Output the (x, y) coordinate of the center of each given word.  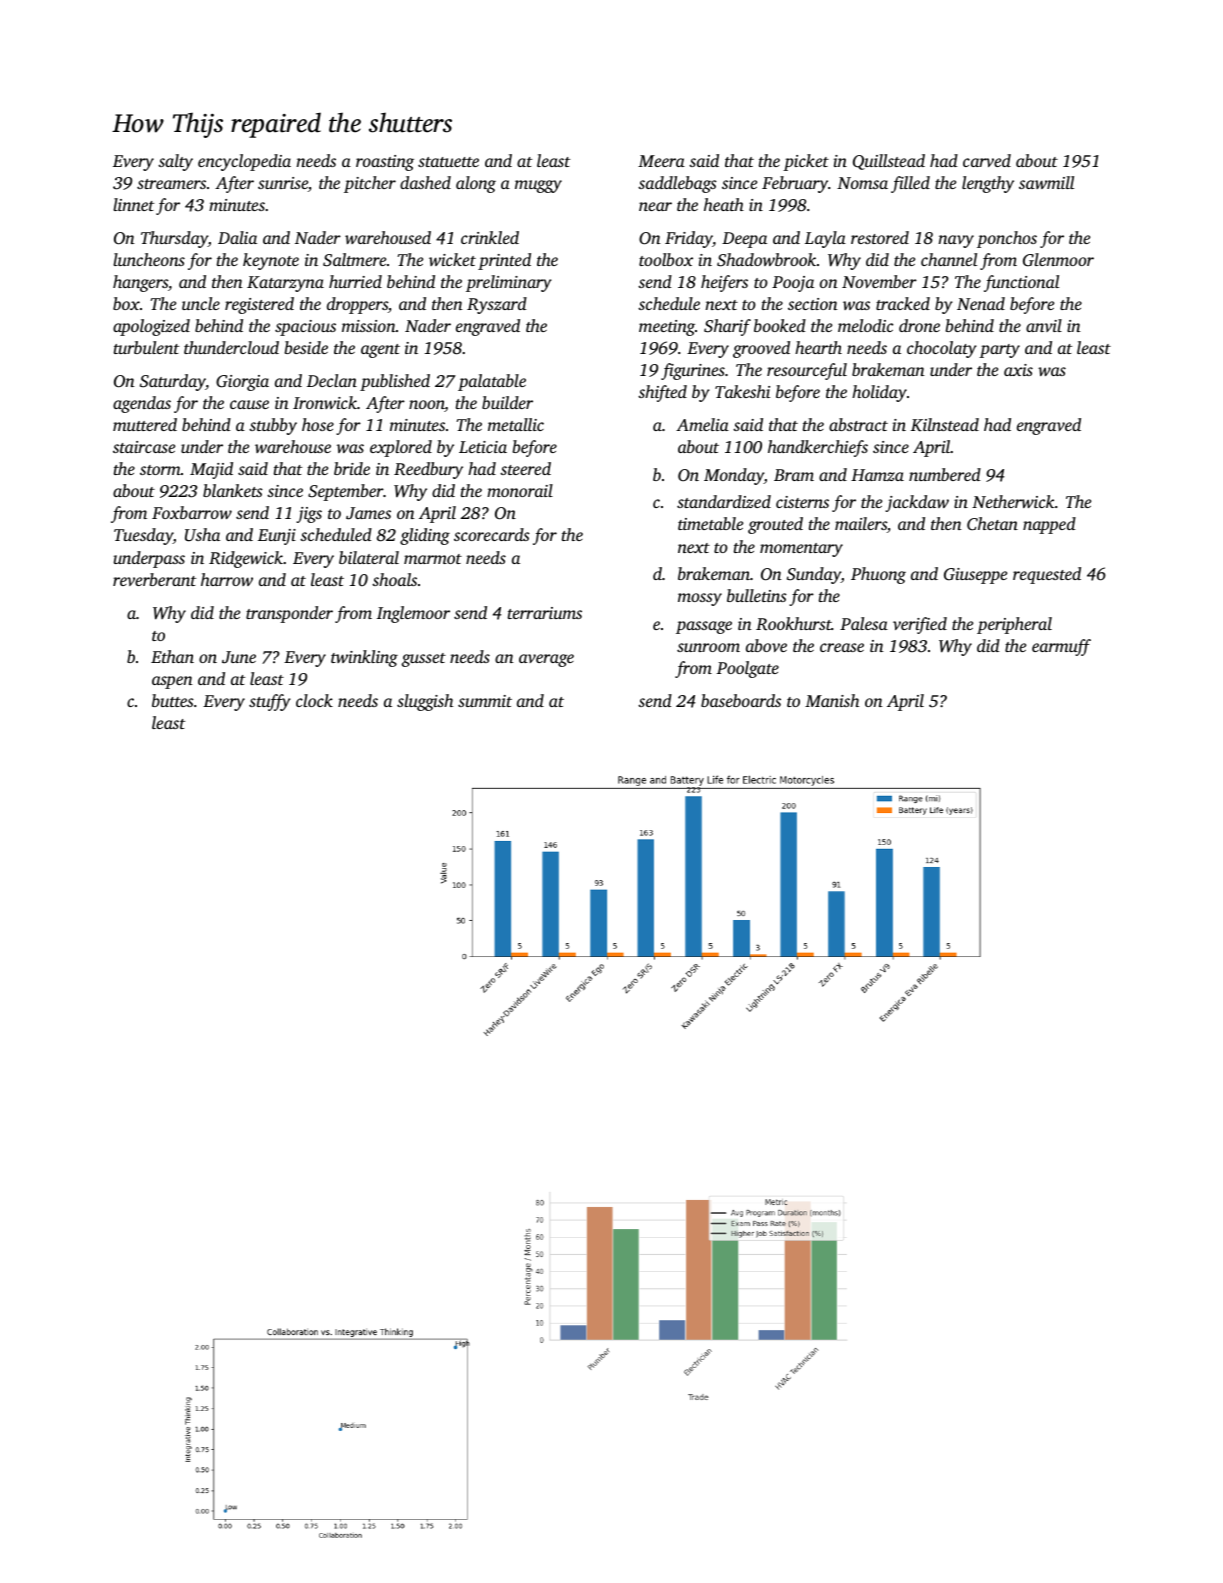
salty (175, 162)
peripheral (1014, 625)
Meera (661, 161)
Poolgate (748, 669)
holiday (879, 393)
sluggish (425, 702)
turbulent (146, 347)
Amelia (702, 424)
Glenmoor (1058, 260)
